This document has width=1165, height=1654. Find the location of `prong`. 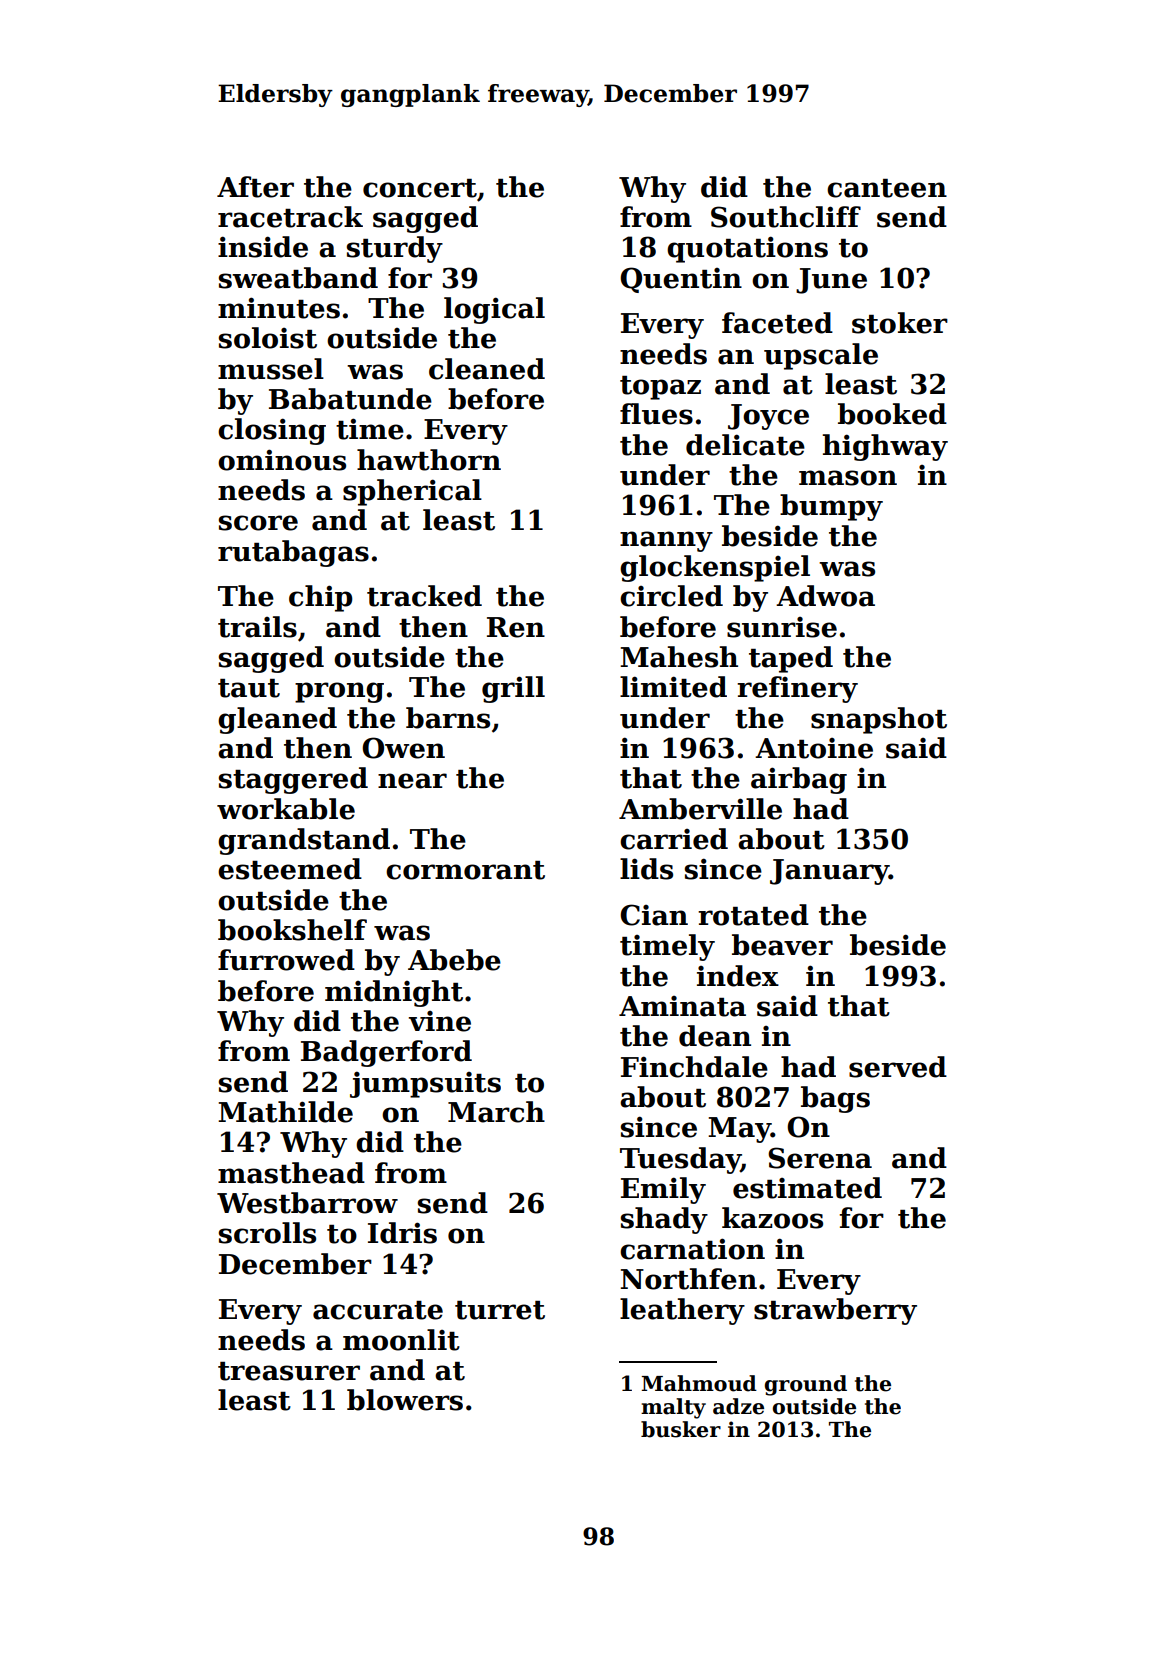

prong is located at coordinates (339, 692).
